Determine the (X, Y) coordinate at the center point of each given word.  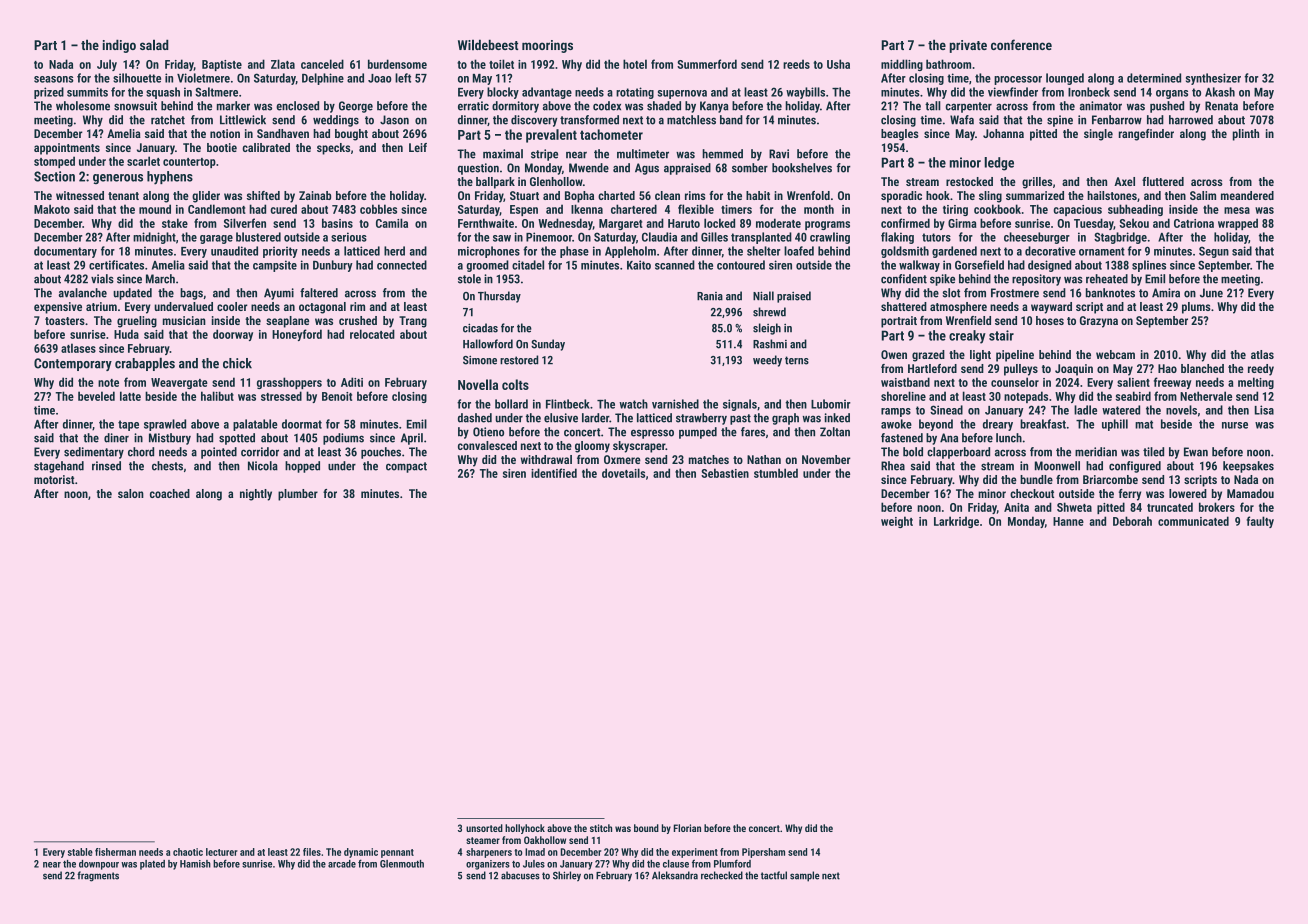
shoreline (903, 396)
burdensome (397, 64)
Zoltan (835, 432)
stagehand (59, 467)
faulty (1260, 522)
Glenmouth (402, 864)
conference (1021, 44)
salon (131, 493)
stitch (601, 828)
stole (469, 279)
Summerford (707, 64)
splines (1149, 266)
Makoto (52, 209)
